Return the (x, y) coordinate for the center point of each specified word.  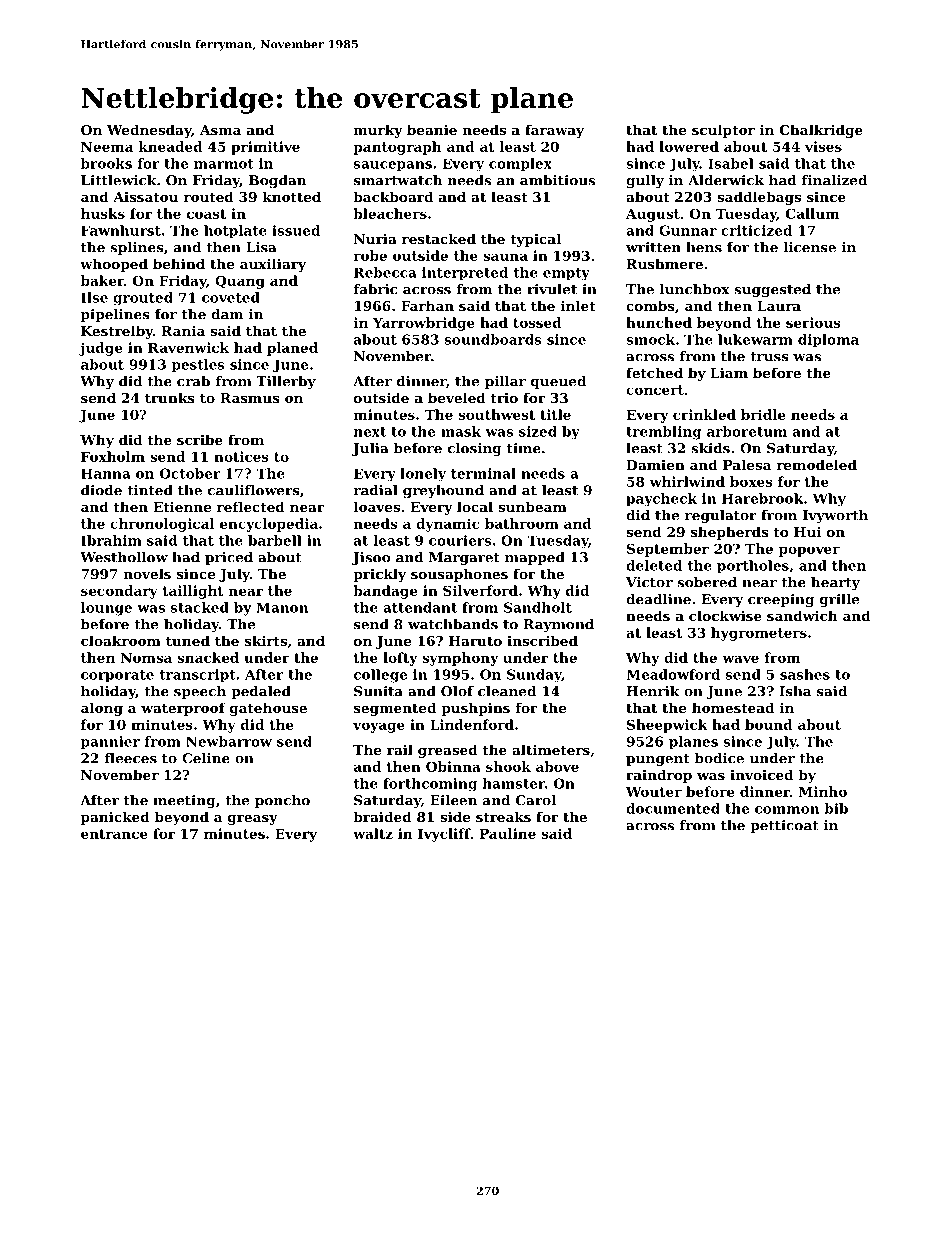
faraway (554, 131)
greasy (253, 820)
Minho (823, 791)
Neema (107, 147)
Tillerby (286, 382)
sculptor (723, 131)
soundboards (493, 339)
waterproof (183, 709)
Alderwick (726, 180)
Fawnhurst (121, 230)
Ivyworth (835, 516)
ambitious (557, 180)
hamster (513, 783)
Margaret (464, 559)
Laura (779, 306)
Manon (282, 607)
